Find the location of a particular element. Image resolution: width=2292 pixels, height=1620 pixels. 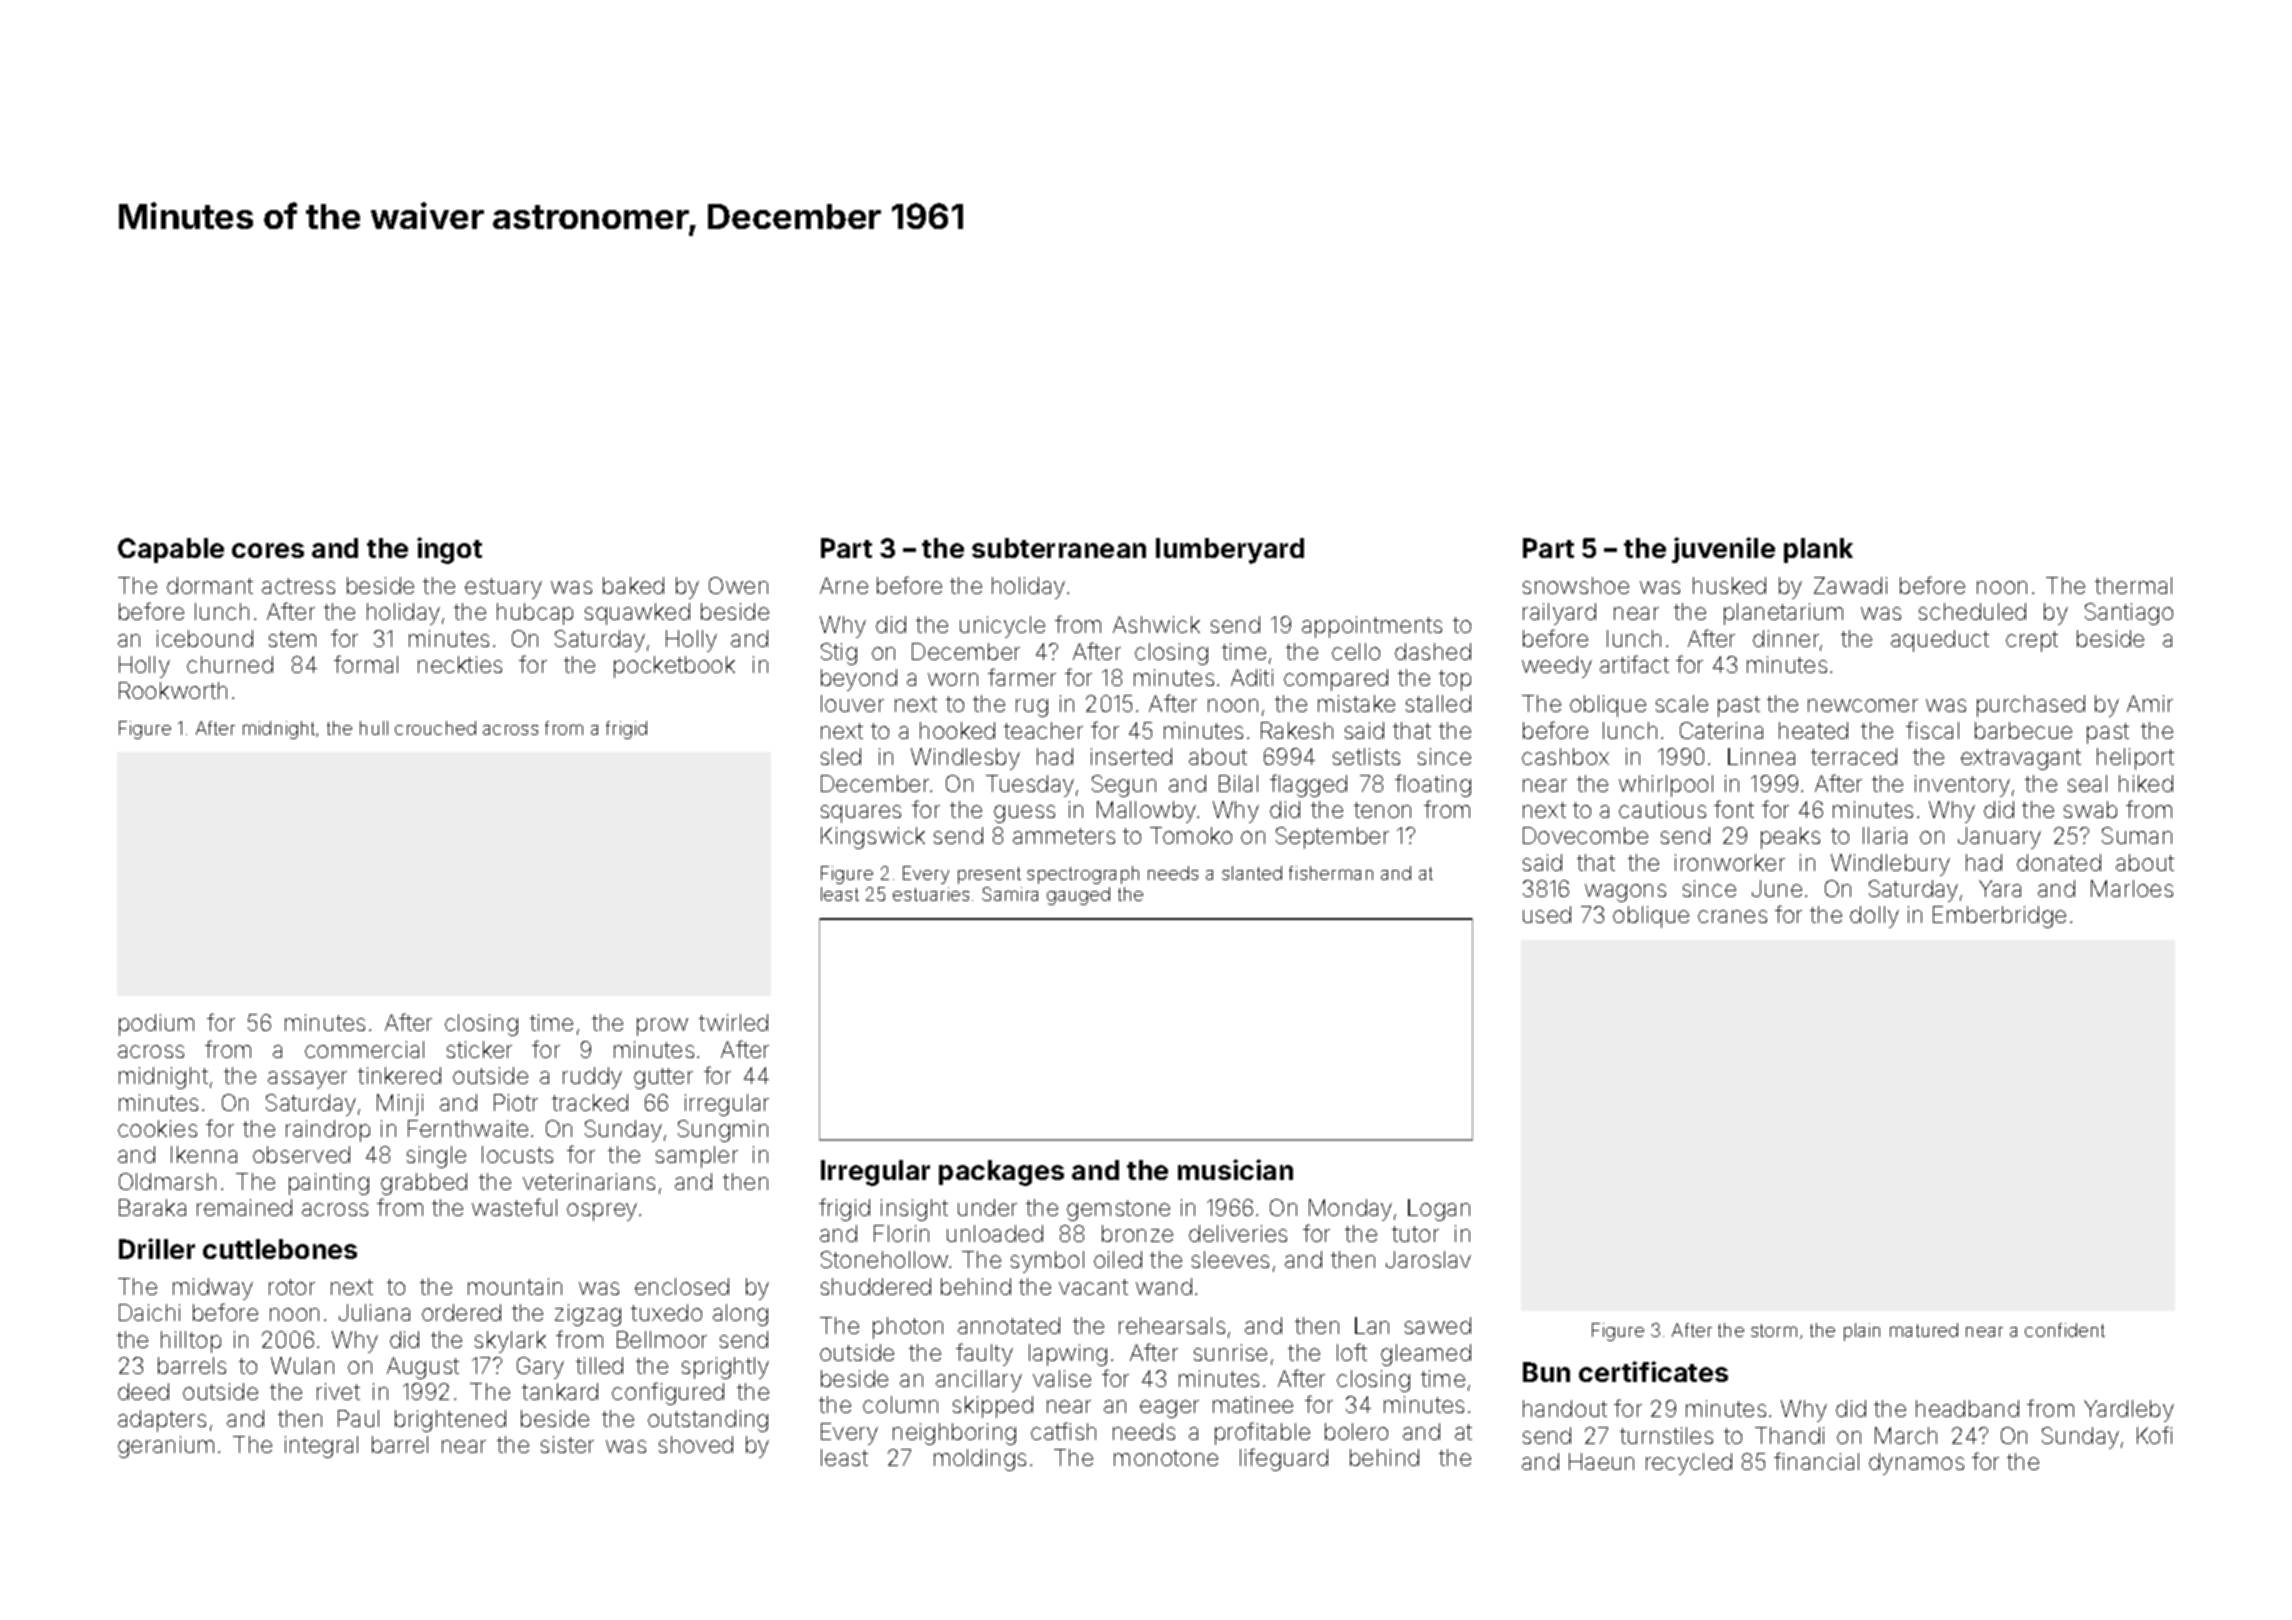

crouched is located at coordinates (435, 728).
